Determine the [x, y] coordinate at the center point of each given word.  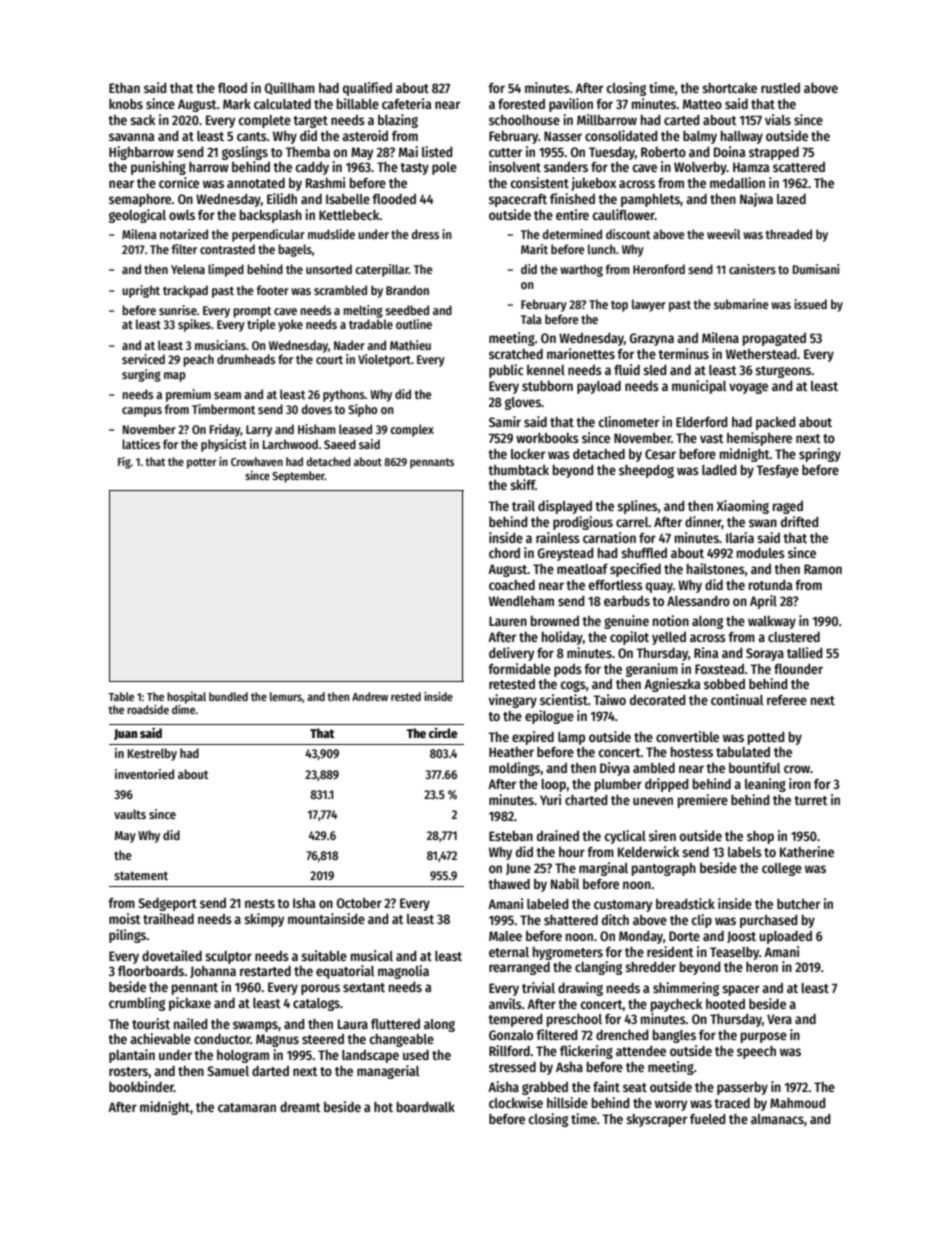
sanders [566, 167]
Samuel [228, 1071]
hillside [567, 1102]
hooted [725, 1004]
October [359, 903]
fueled [708, 1119]
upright [141, 291]
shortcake [729, 88]
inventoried [144, 774]
